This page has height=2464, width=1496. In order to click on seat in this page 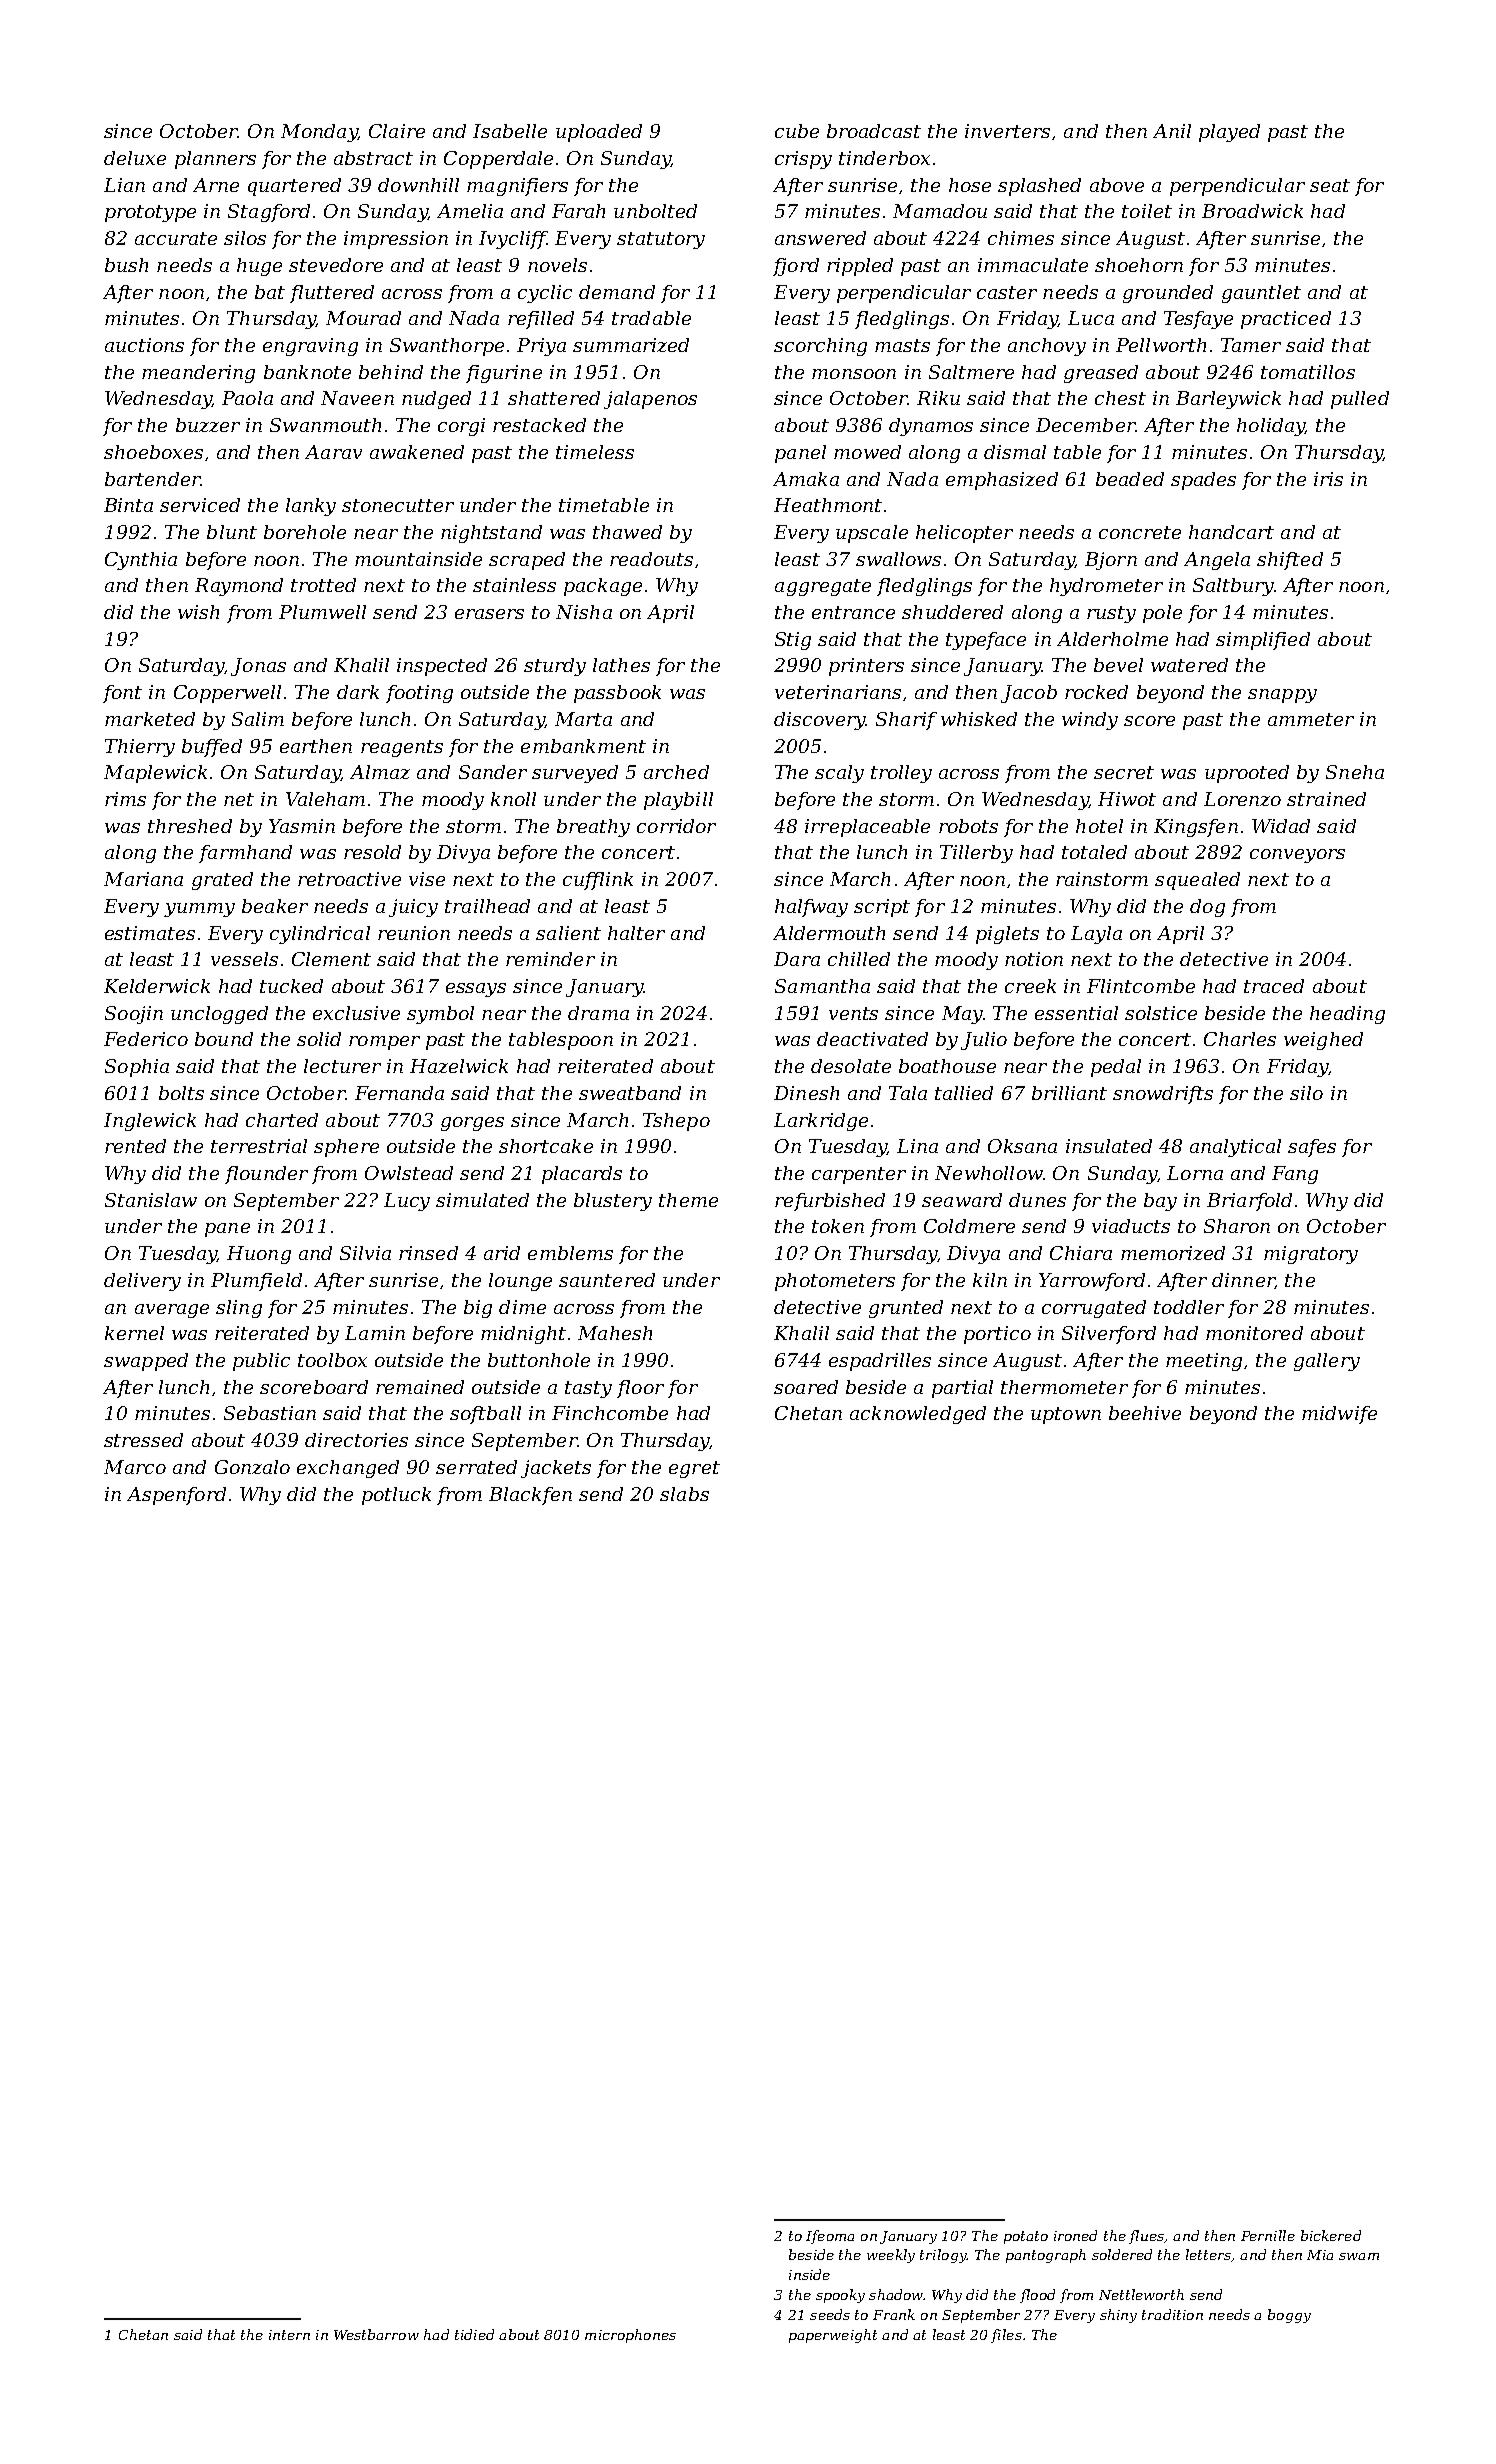, I will do `click(1330, 185)`.
